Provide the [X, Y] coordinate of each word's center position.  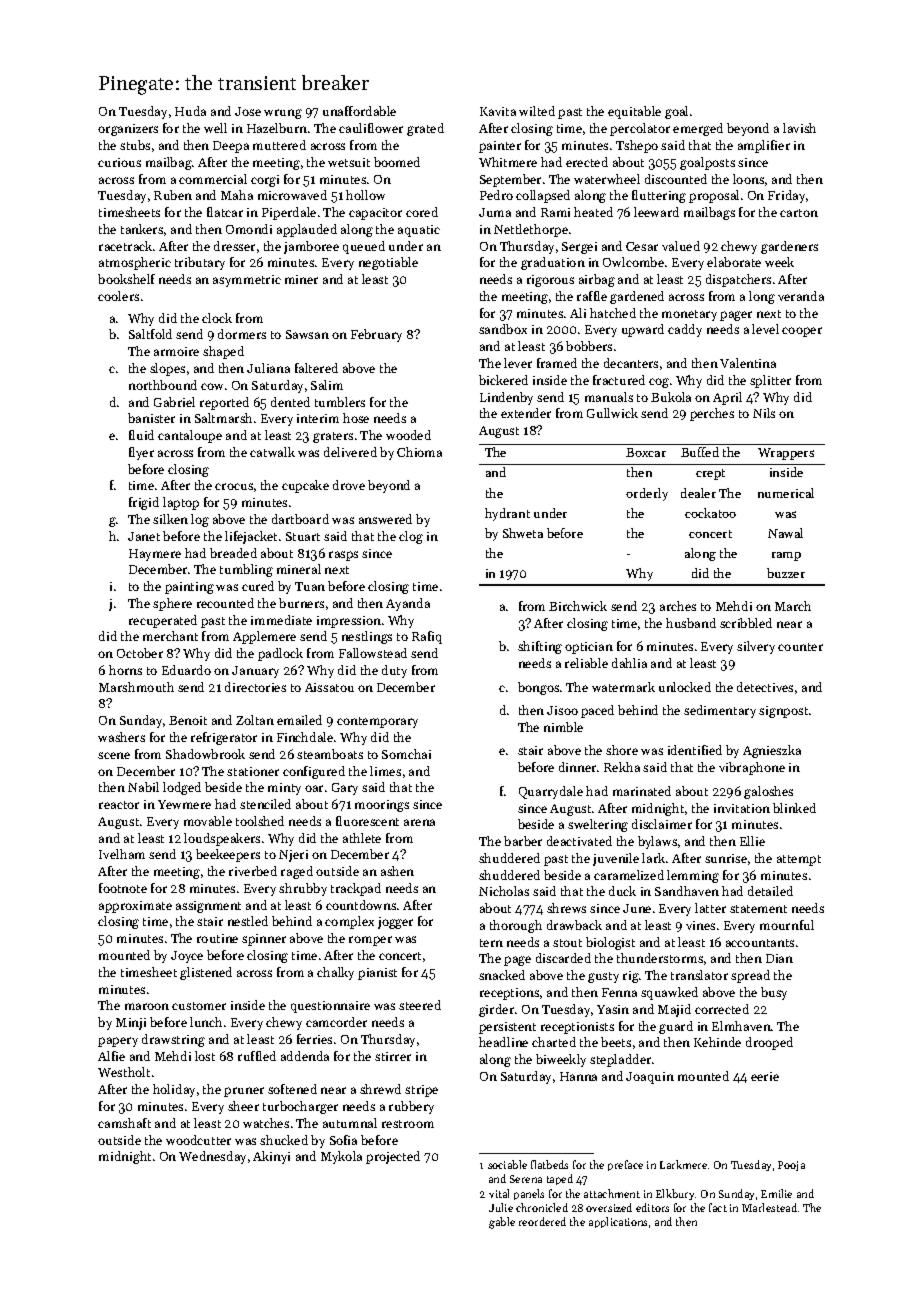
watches [266, 1123]
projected [393, 1157]
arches [678, 606]
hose [356, 418]
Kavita [498, 111]
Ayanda [408, 604]
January [255, 672]
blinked [794, 808]
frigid [144, 503]
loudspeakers [222, 839]
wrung [283, 114]
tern [491, 943]
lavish [799, 128]
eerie [765, 1076]
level [765, 329]
